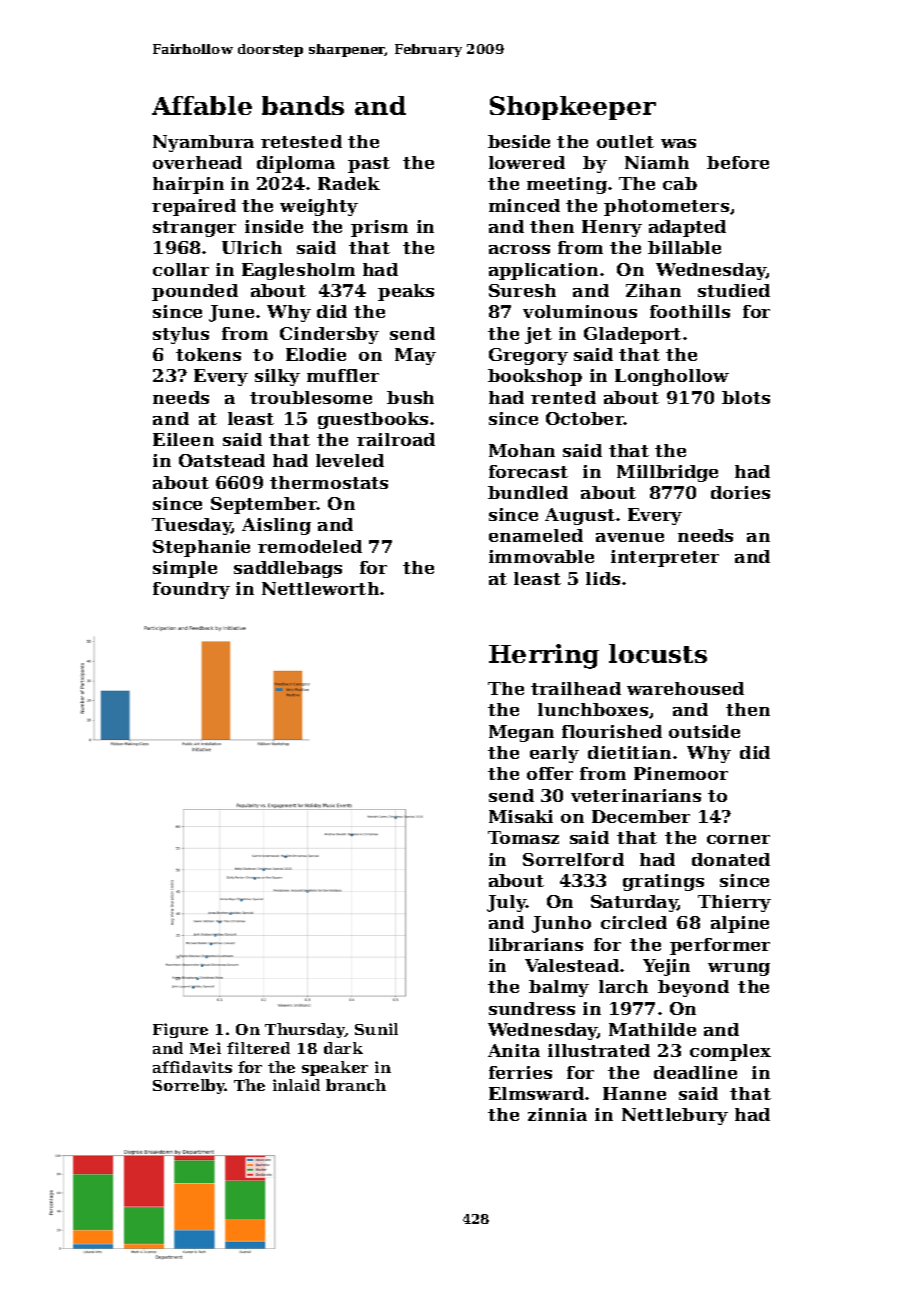 This document has width=924, height=1311. What do you see at coordinates (202, 105) in the document?
I see `Affable` at bounding box center [202, 105].
